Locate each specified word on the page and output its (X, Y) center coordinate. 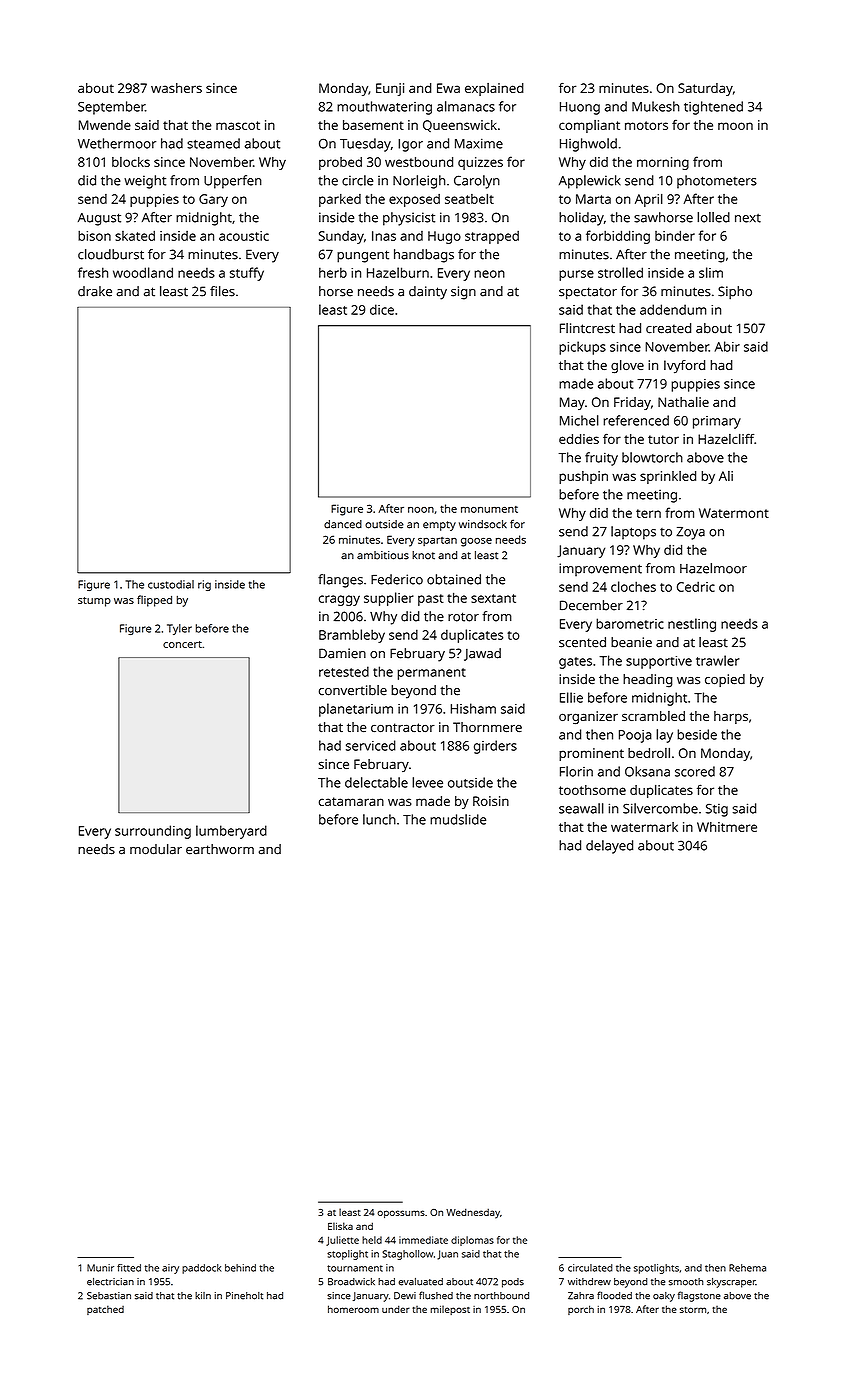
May (572, 403)
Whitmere (727, 827)
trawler (718, 660)
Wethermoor (117, 143)
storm (693, 1310)
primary (717, 422)
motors (646, 125)
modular (156, 849)
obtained (454, 579)
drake (95, 291)
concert (182, 644)
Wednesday (473, 1213)
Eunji (390, 89)
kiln (203, 1296)
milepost (450, 1310)
